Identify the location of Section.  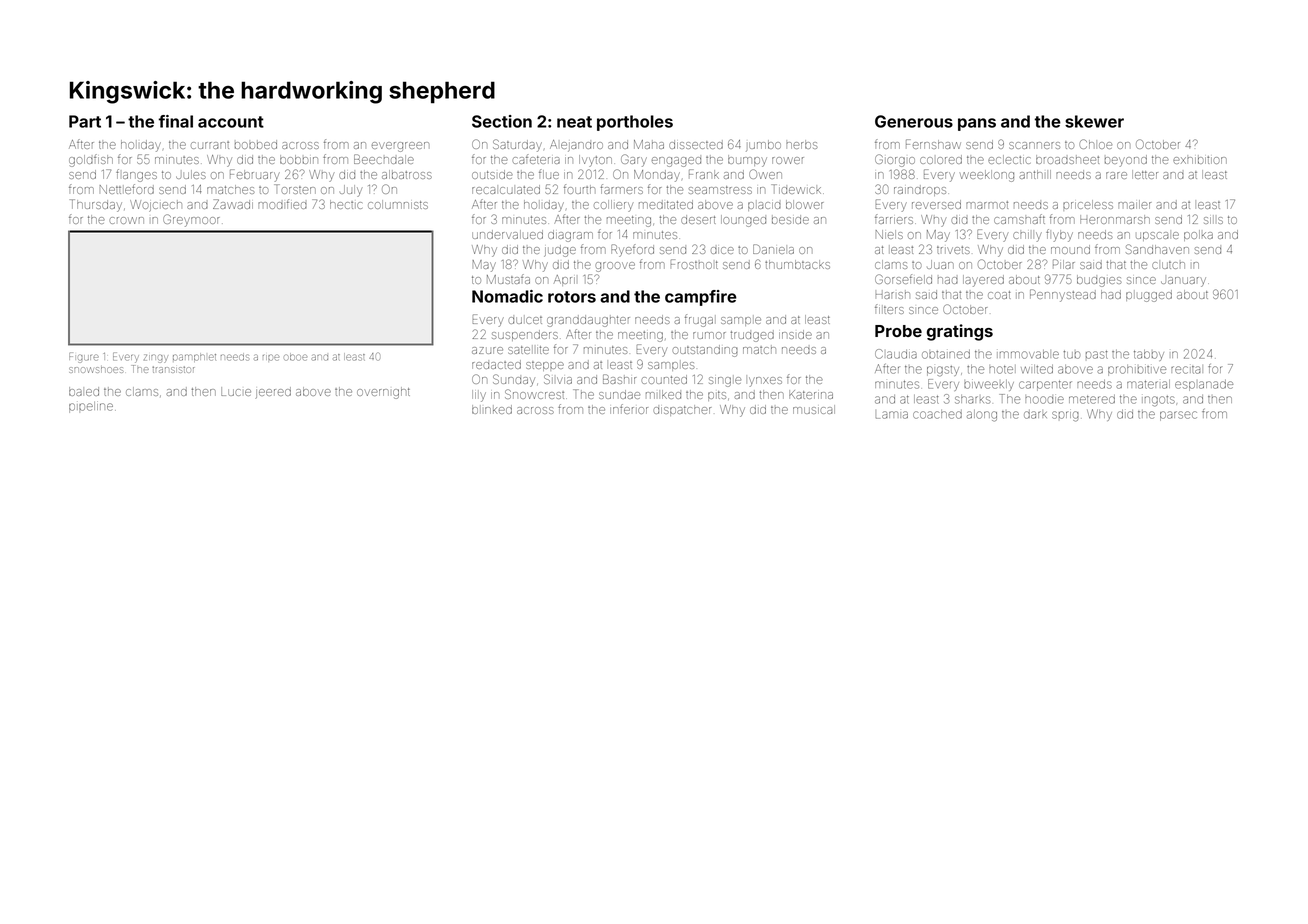
(502, 121).
